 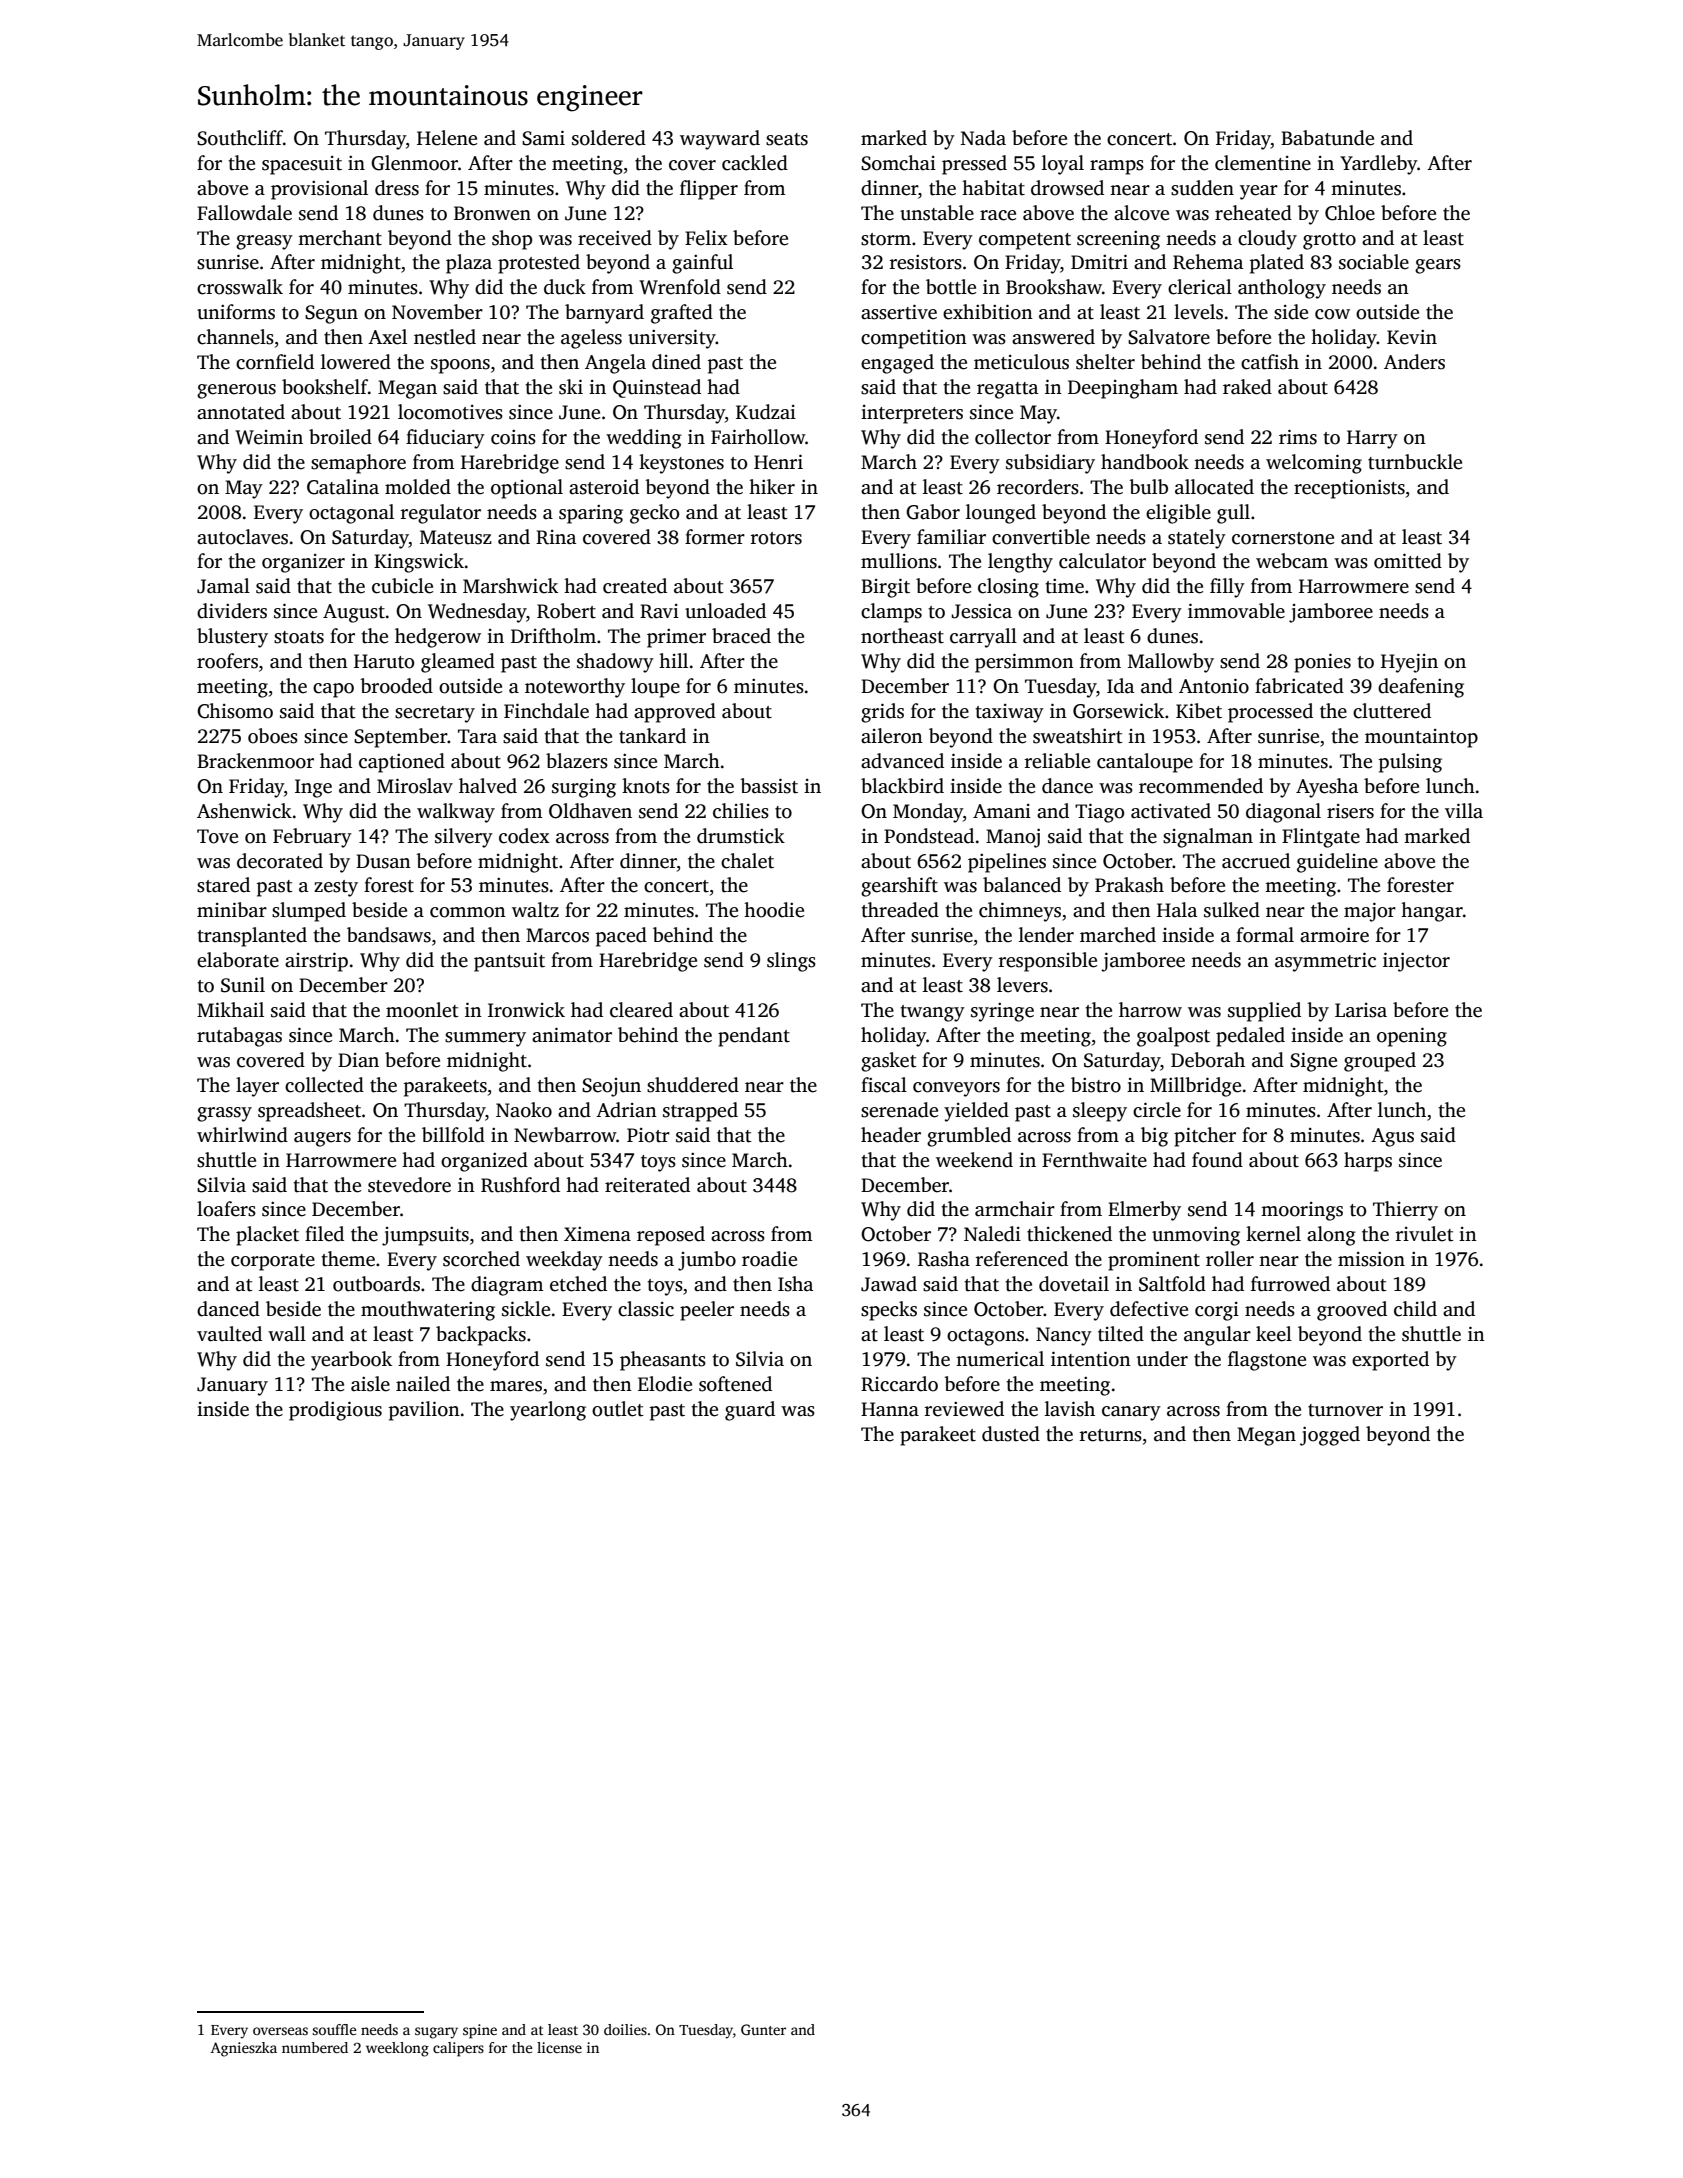 What do you see at coordinates (763, 2029) in the image?
I see `Gunter` at bounding box center [763, 2029].
